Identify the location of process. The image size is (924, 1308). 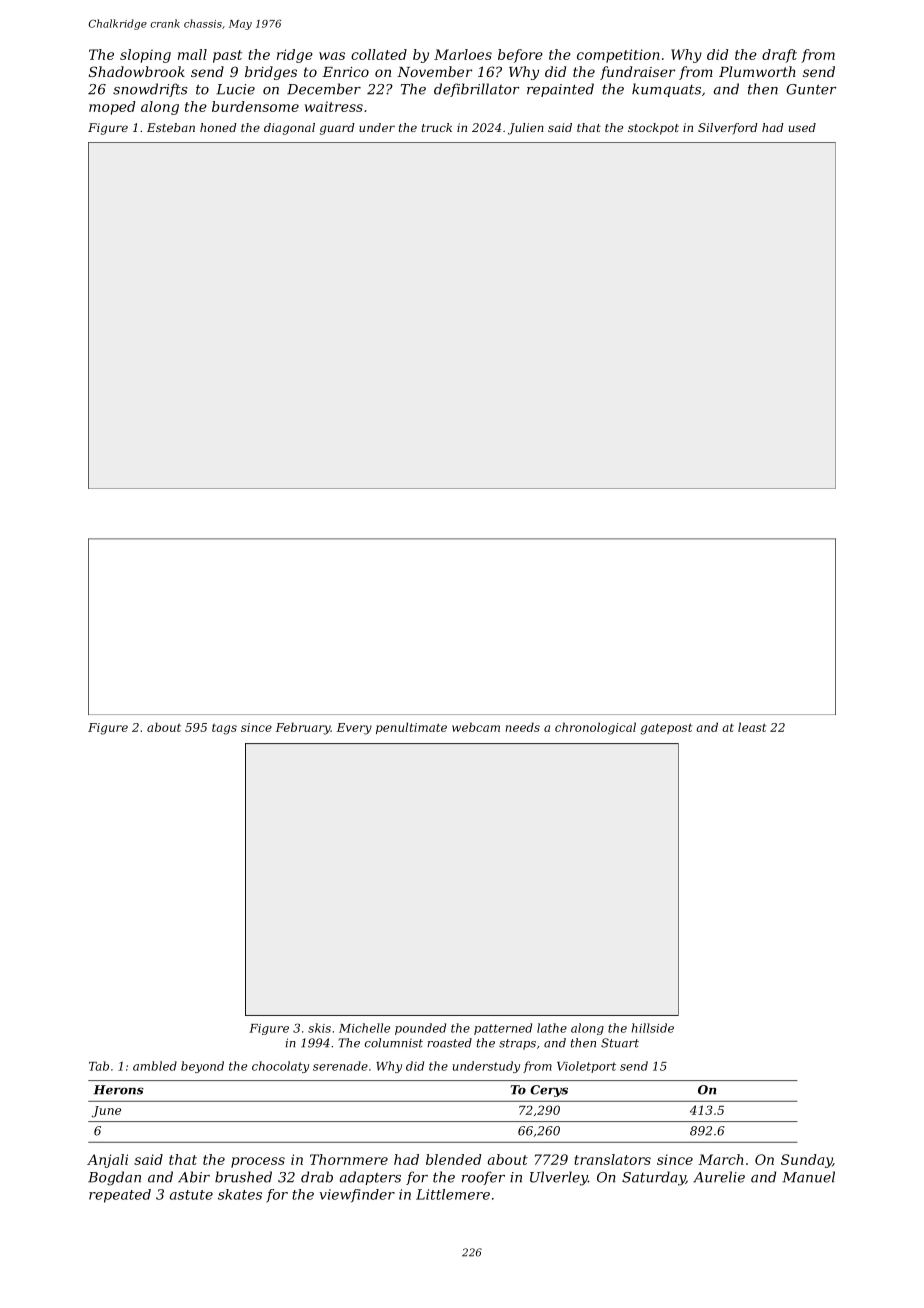
(258, 1162).
